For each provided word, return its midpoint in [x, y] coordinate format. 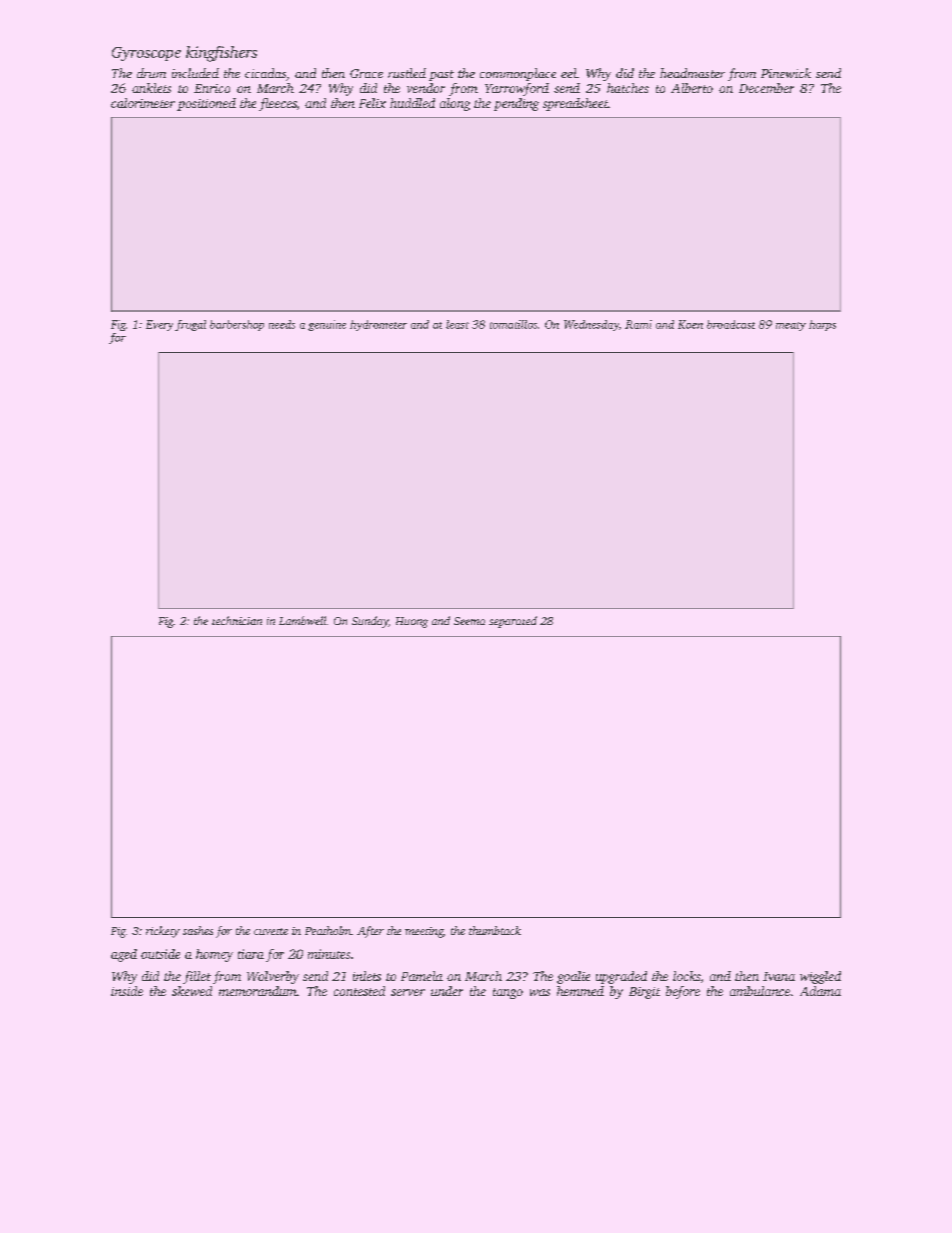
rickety [163, 932]
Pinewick [786, 73]
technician [237, 620]
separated [513, 622]
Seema [469, 621]
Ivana [779, 976]
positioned [206, 104]
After [370, 932]
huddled [412, 103]
